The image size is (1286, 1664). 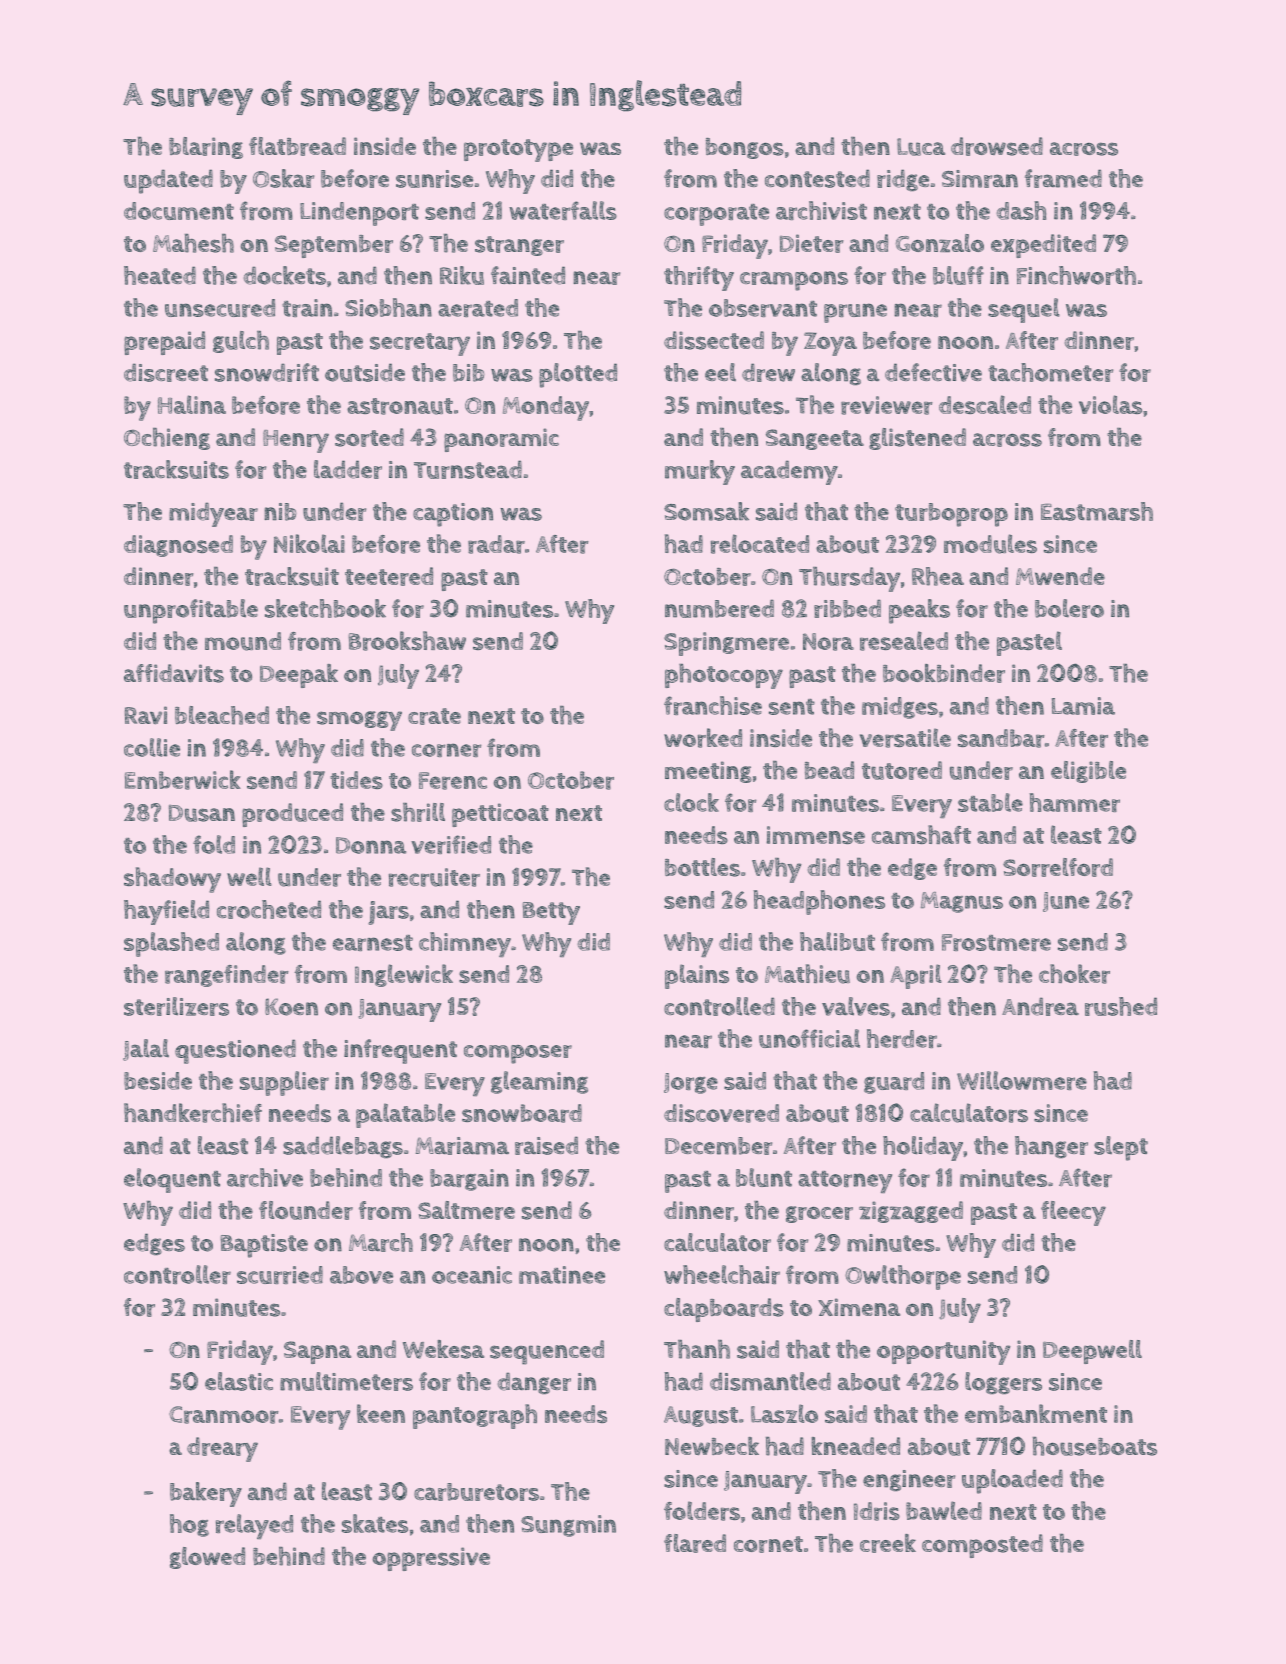 I want to click on Luca, so click(x=921, y=147).
